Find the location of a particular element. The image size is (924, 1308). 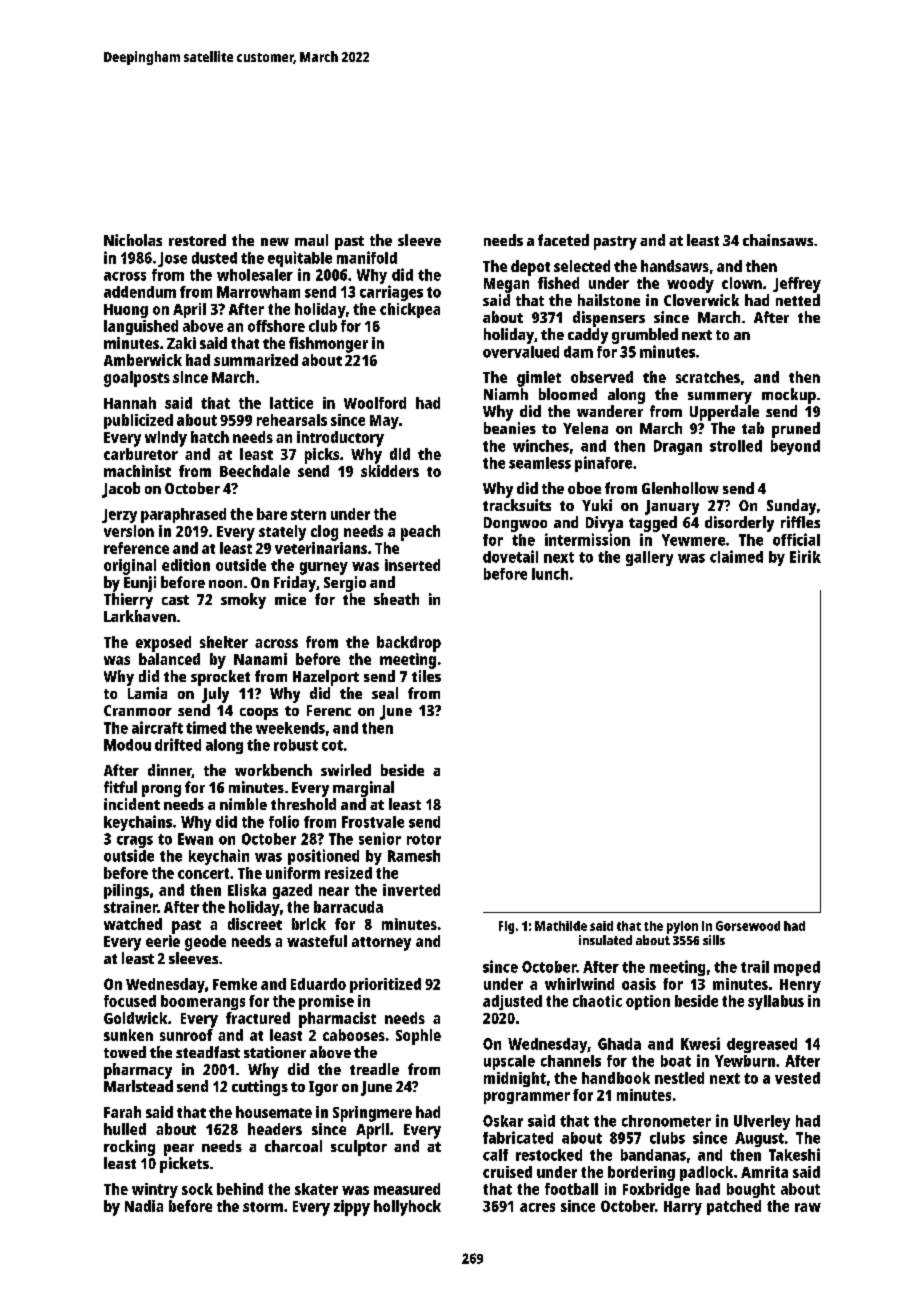

beyond is located at coordinates (795, 447).
